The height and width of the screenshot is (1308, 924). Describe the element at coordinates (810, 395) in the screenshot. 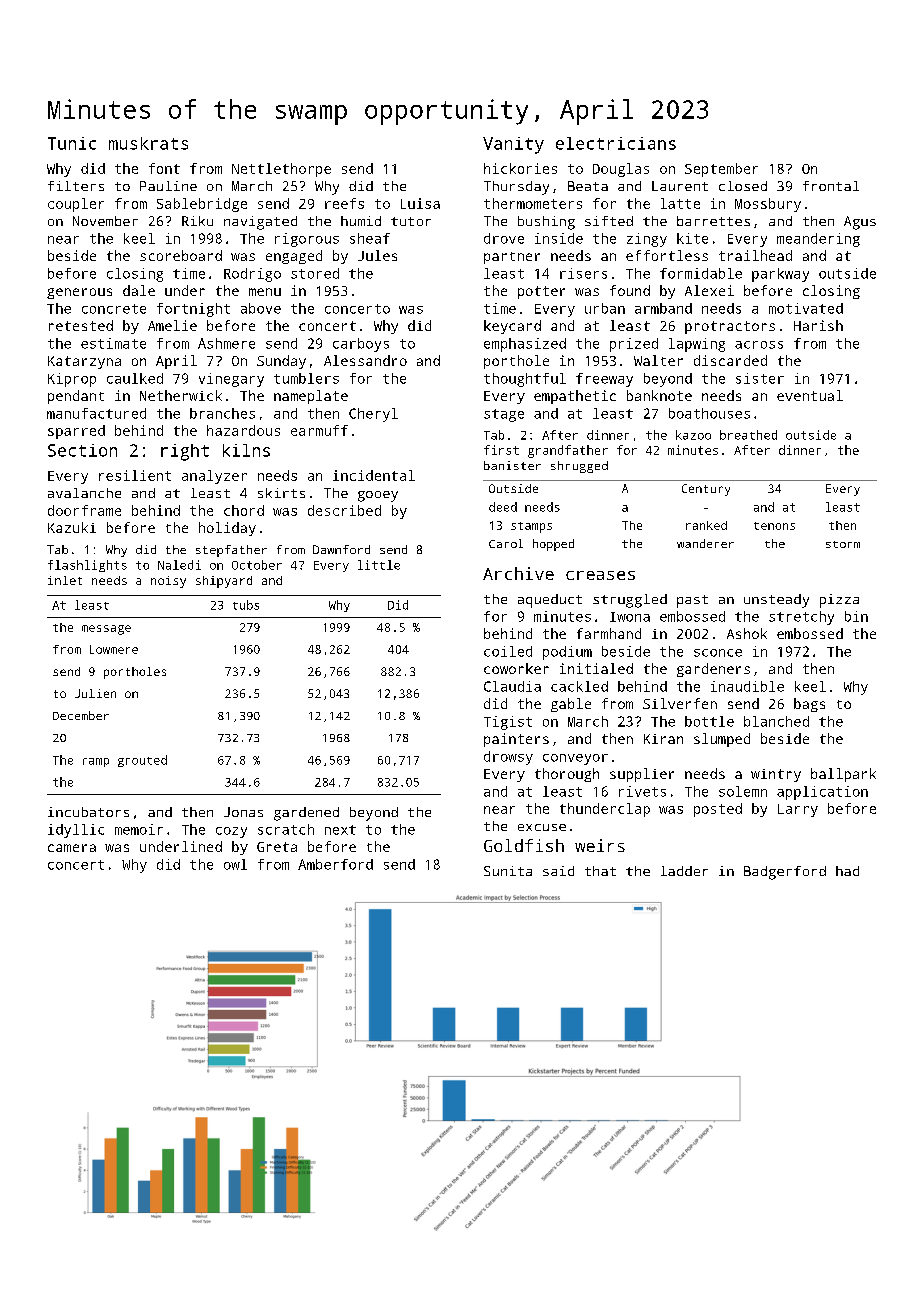

I see `eventual` at that location.
